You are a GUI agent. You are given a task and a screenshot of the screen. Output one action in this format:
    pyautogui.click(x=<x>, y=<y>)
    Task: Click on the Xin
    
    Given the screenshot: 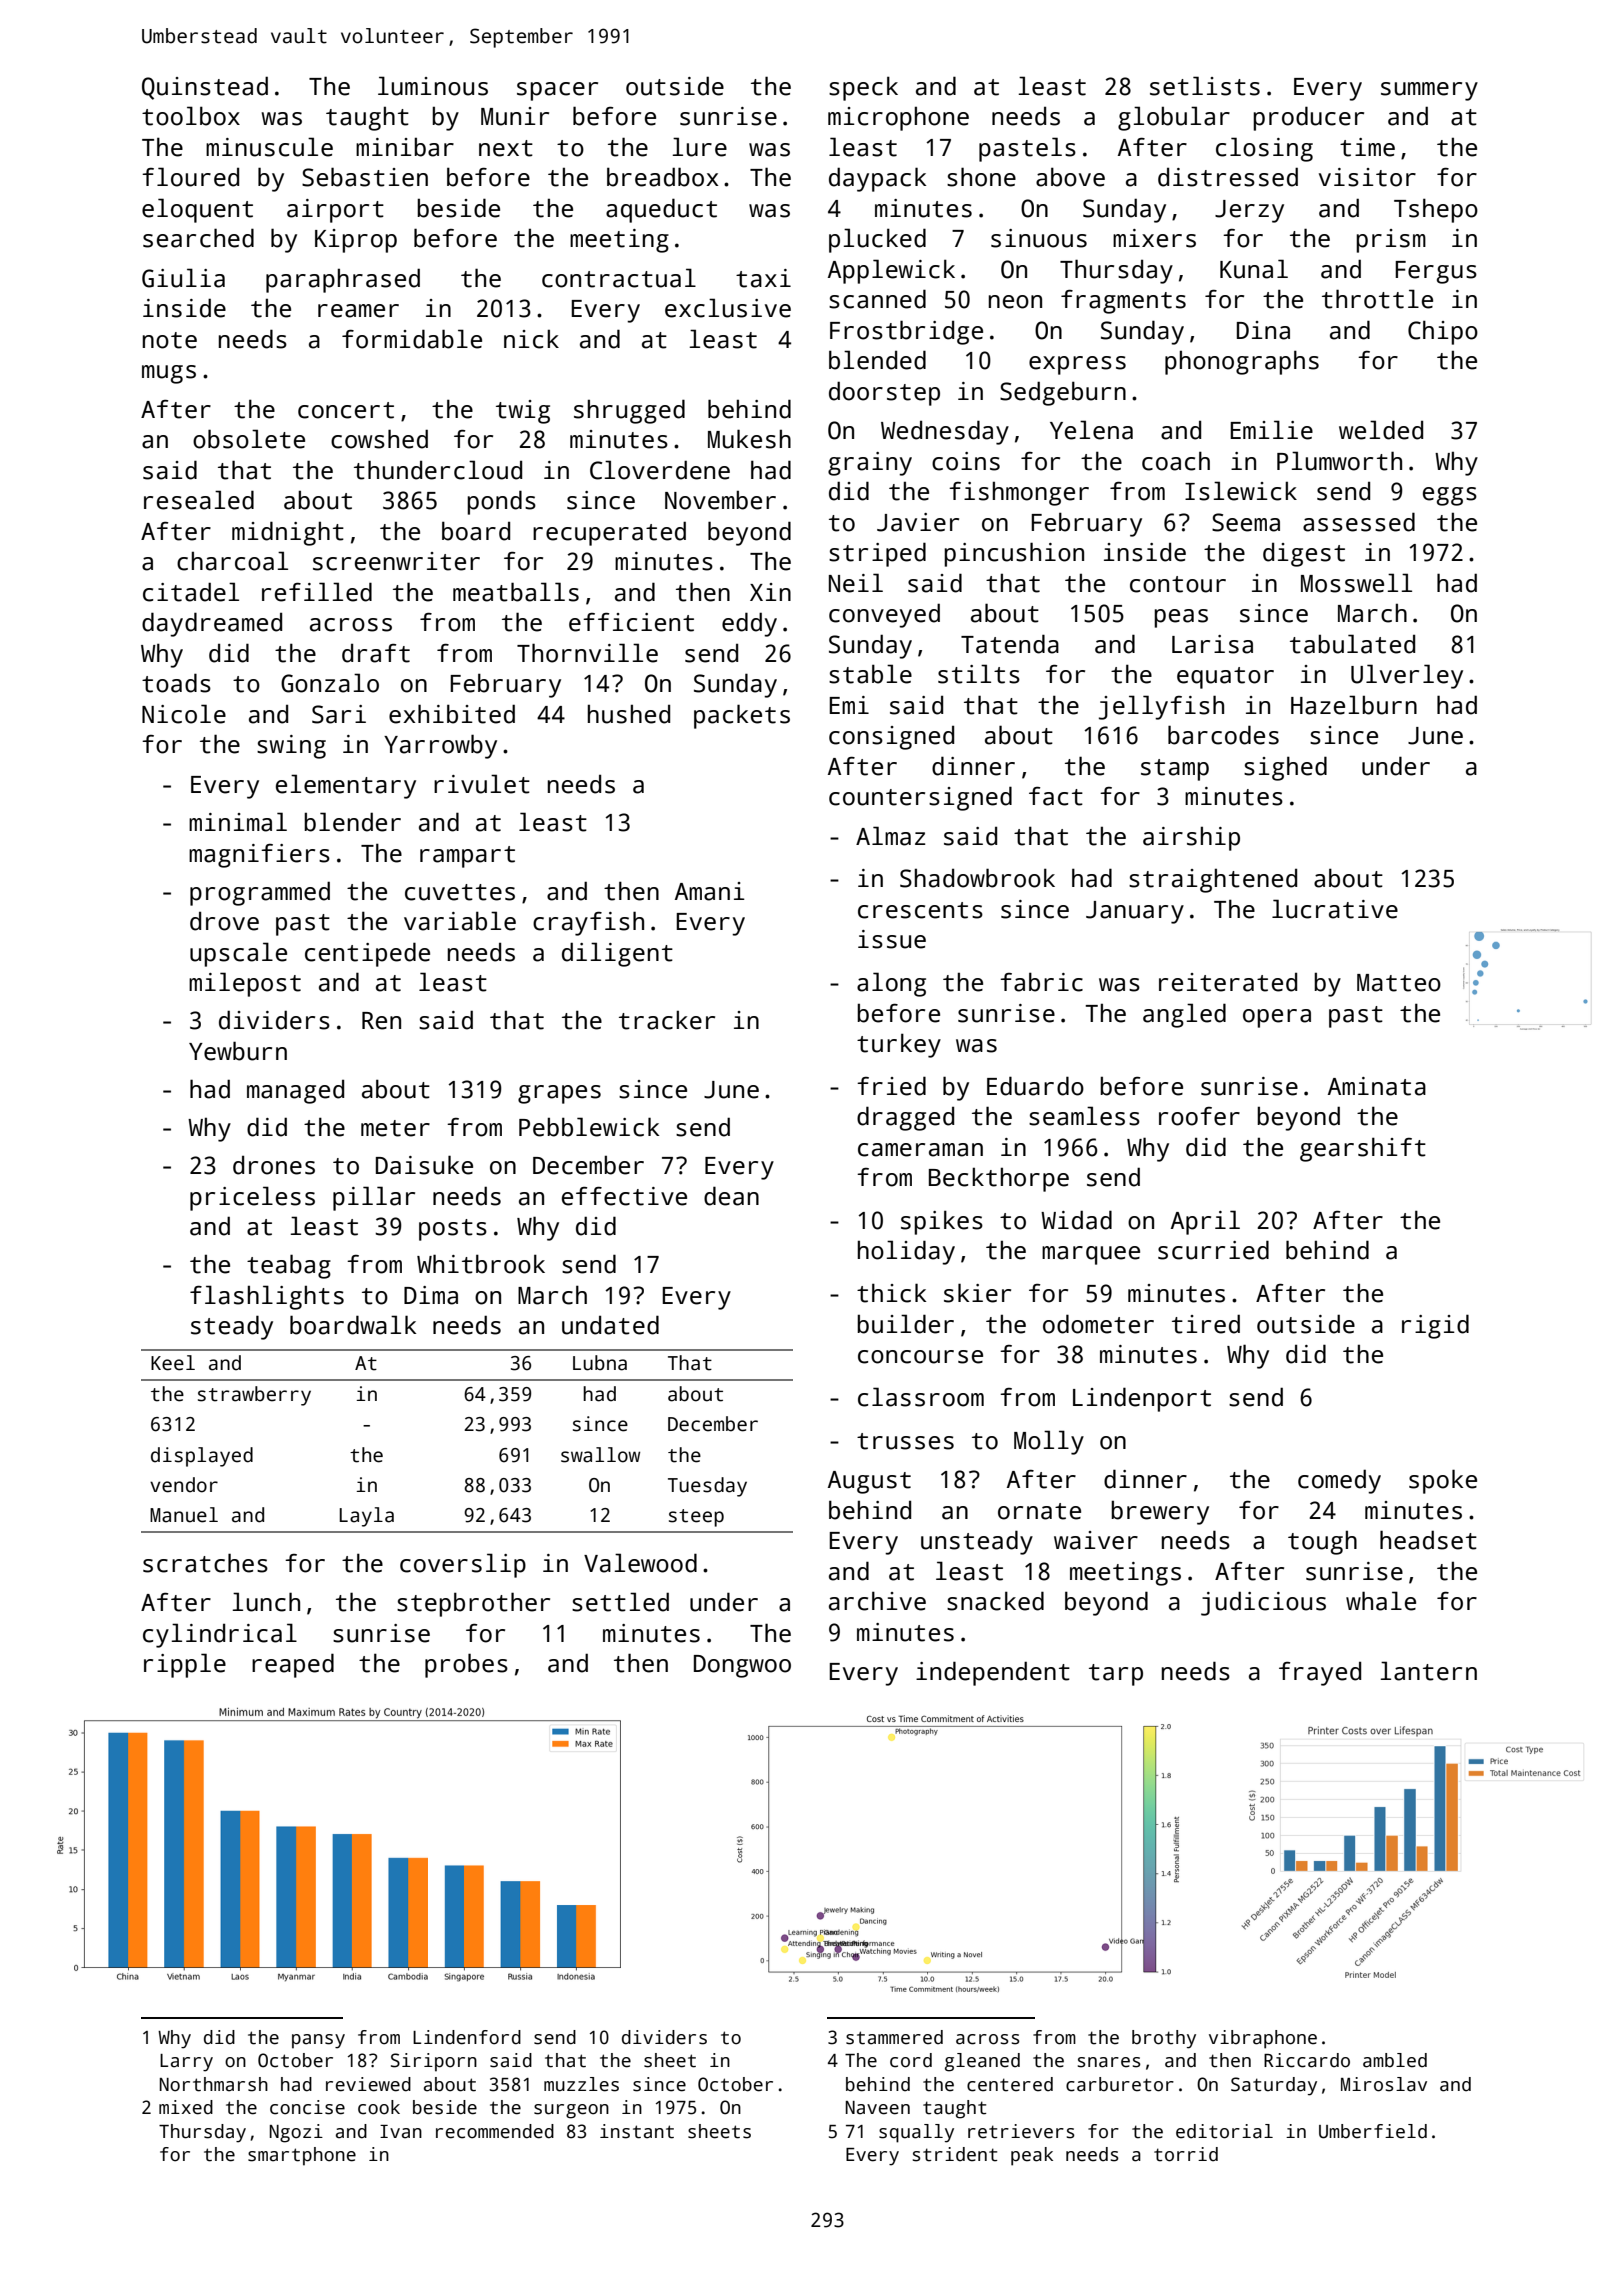 What is the action you would take?
    pyautogui.click(x=770, y=592)
